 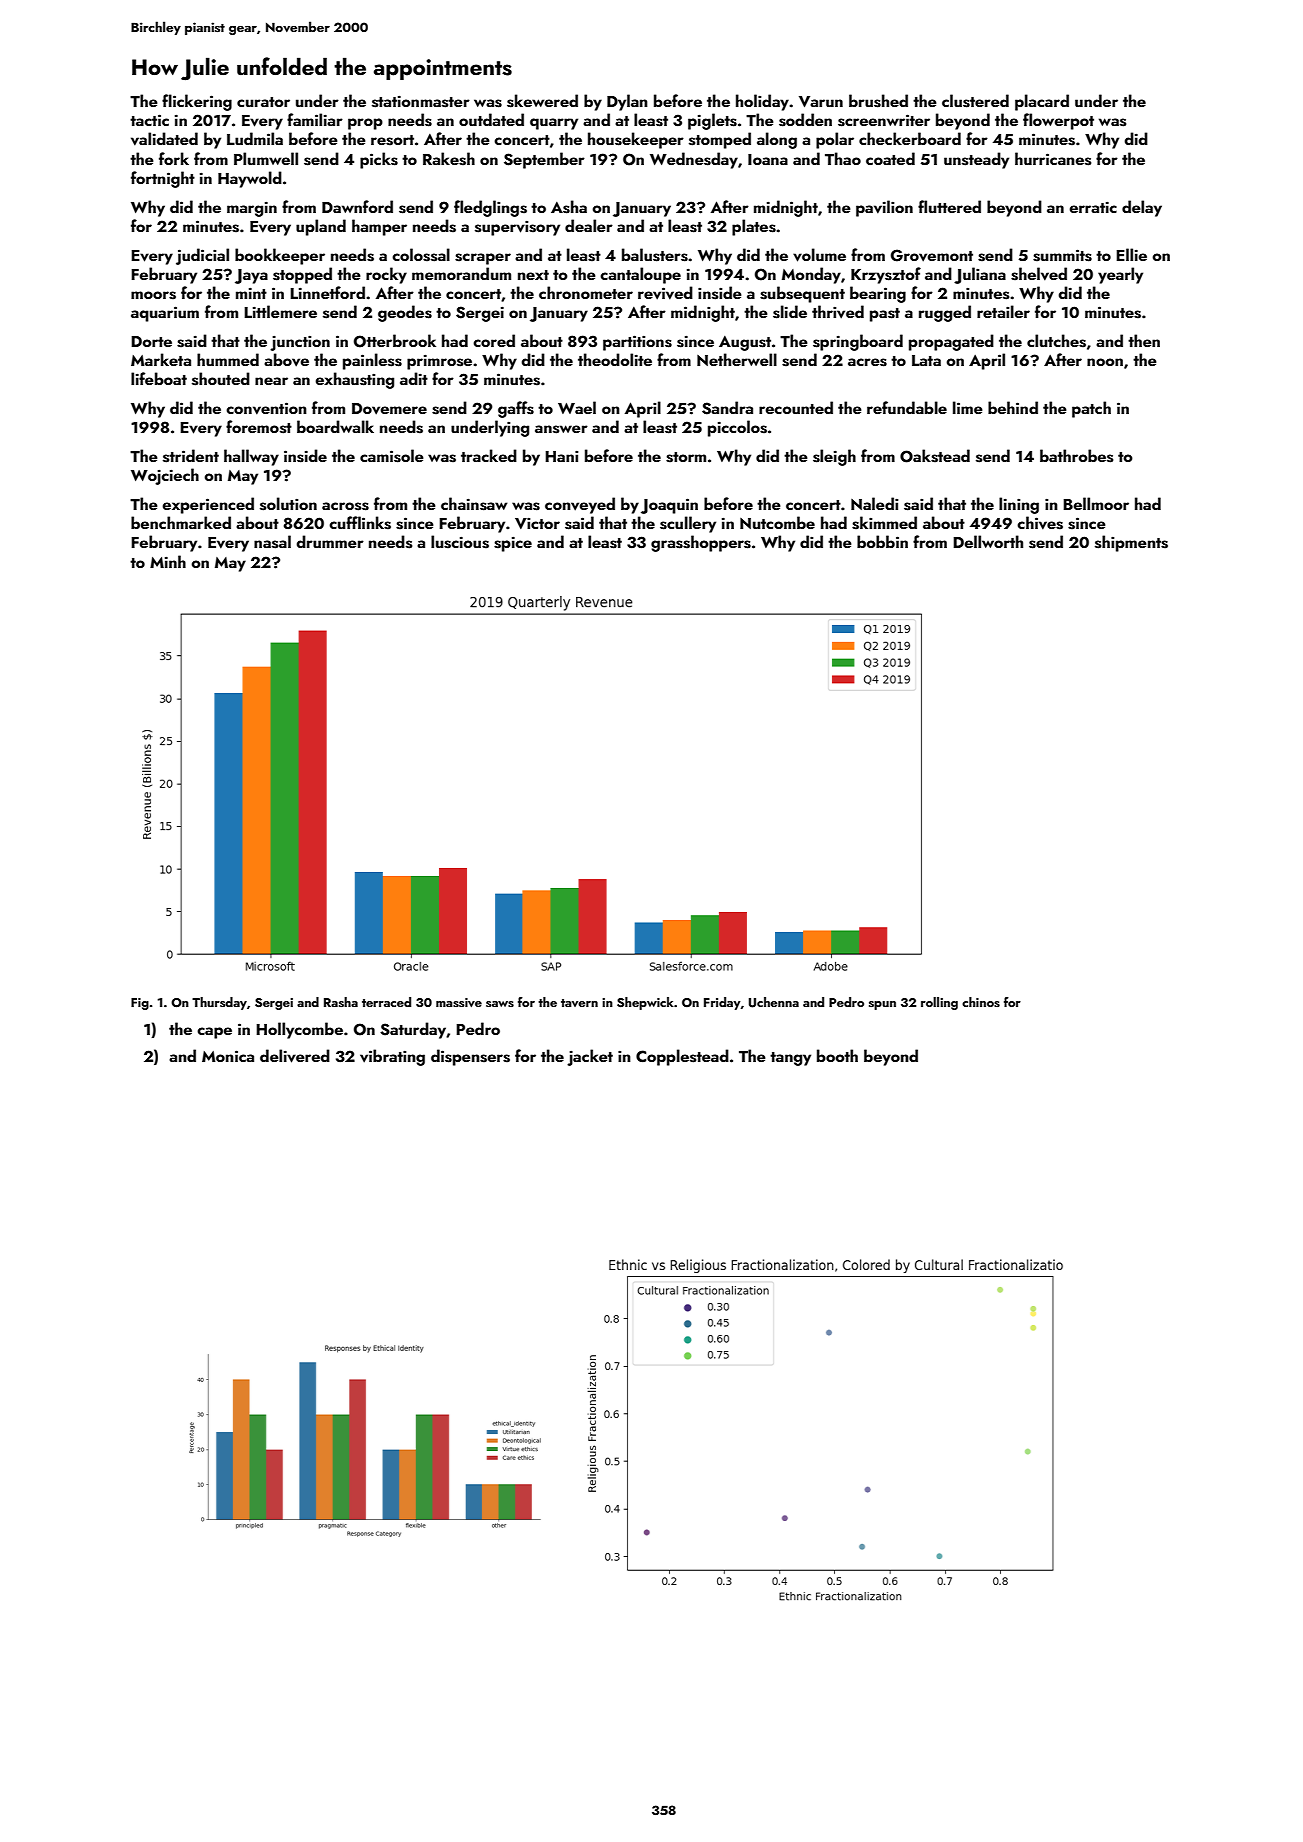 What do you see at coordinates (330, 541) in the image?
I see `drummer` at bounding box center [330, 541].
